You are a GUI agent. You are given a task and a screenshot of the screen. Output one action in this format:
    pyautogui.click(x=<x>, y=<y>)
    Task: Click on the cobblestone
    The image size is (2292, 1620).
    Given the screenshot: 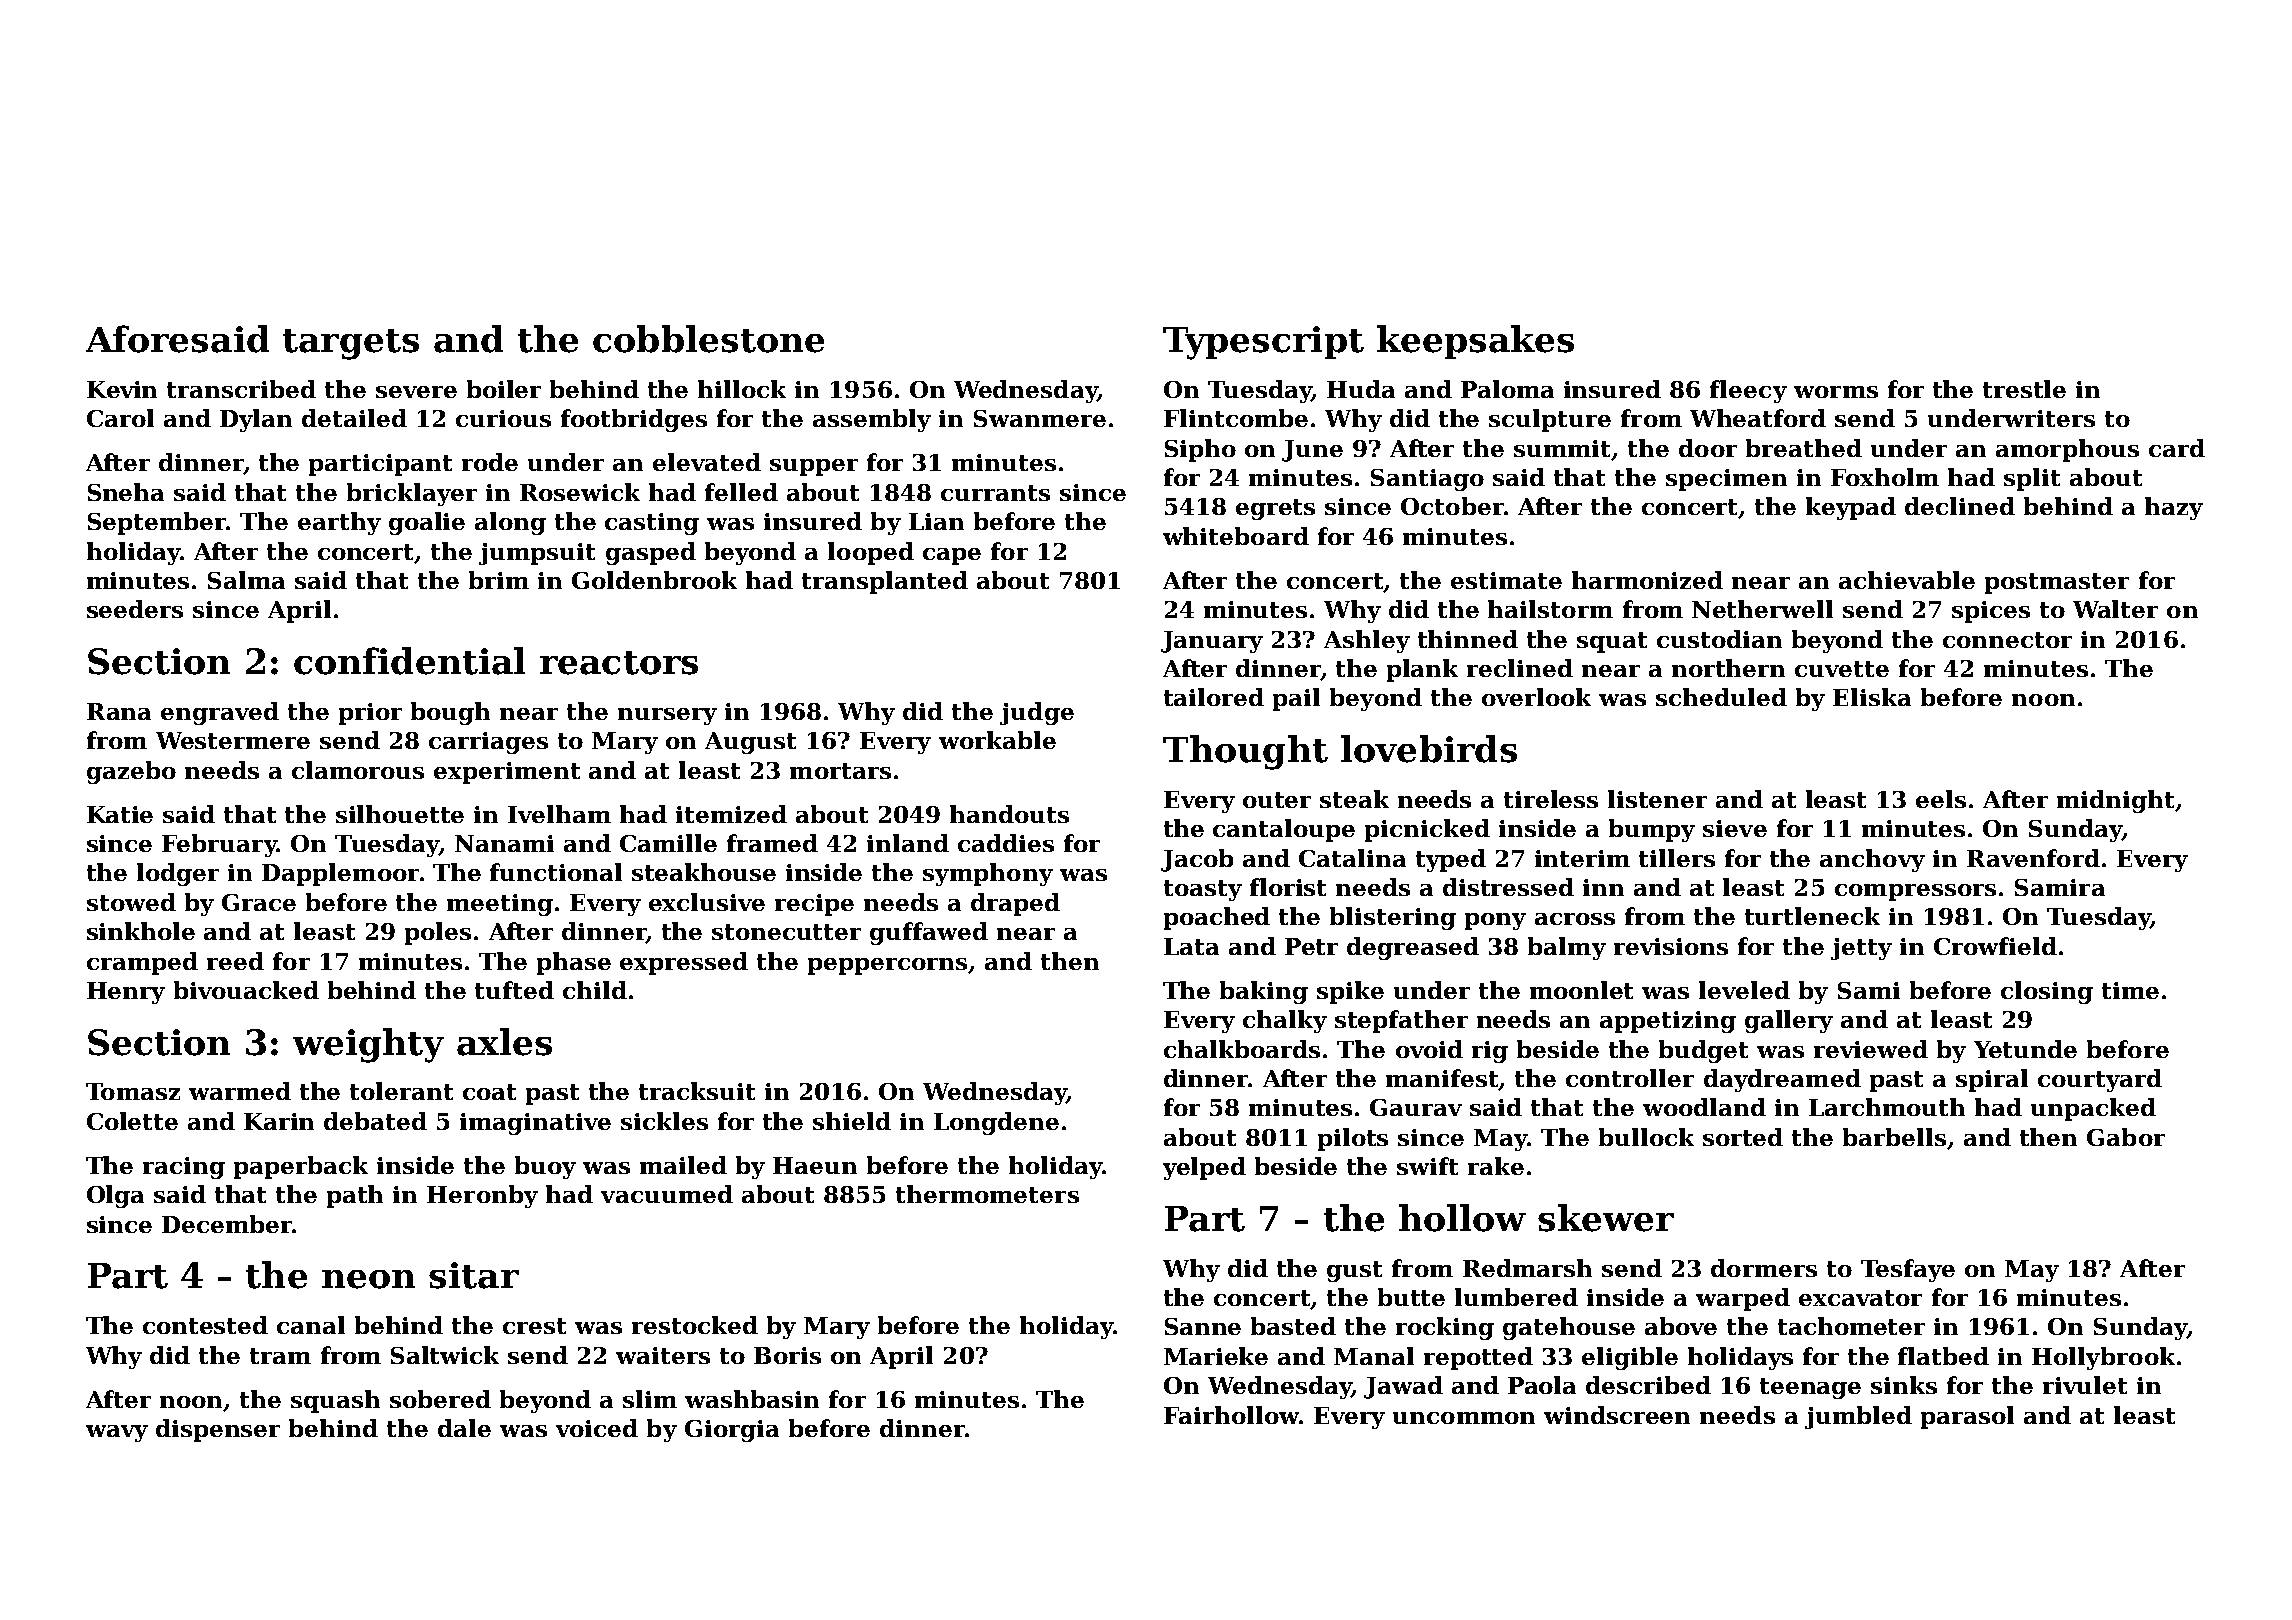 What is the action you would take?
    pyautogui.click(x=708, y=339)
